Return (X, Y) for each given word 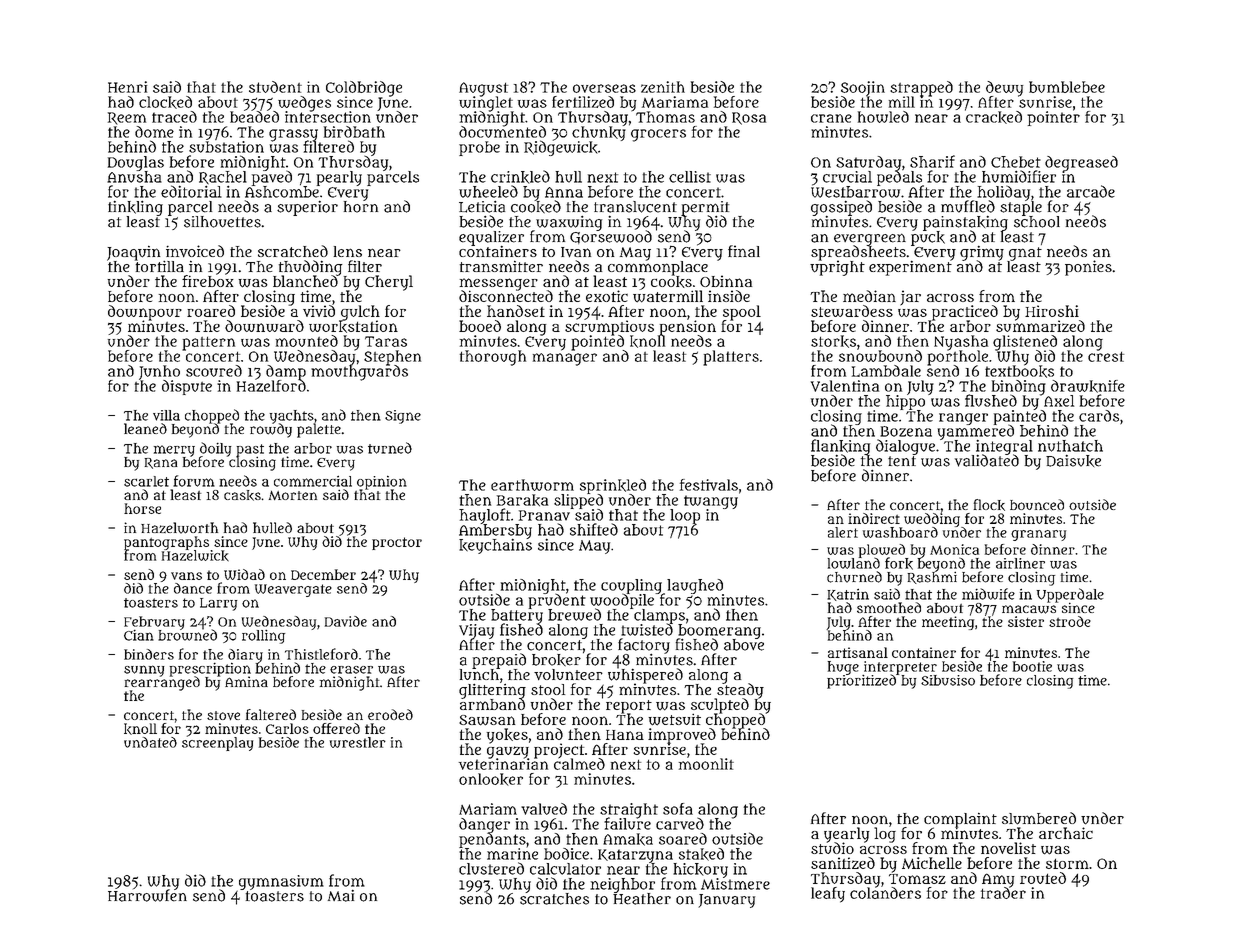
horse (142, 508)
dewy (1004, 88)
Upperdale (1070, 595)
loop (685, 516)
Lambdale (886, 371)
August (483, 89)
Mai (341, 896)
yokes (507, 736)
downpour (145, 312)
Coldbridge (364, 88)
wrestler (358, 742)
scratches (554, 899)
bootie (1032, 666)
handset (516, 311)
